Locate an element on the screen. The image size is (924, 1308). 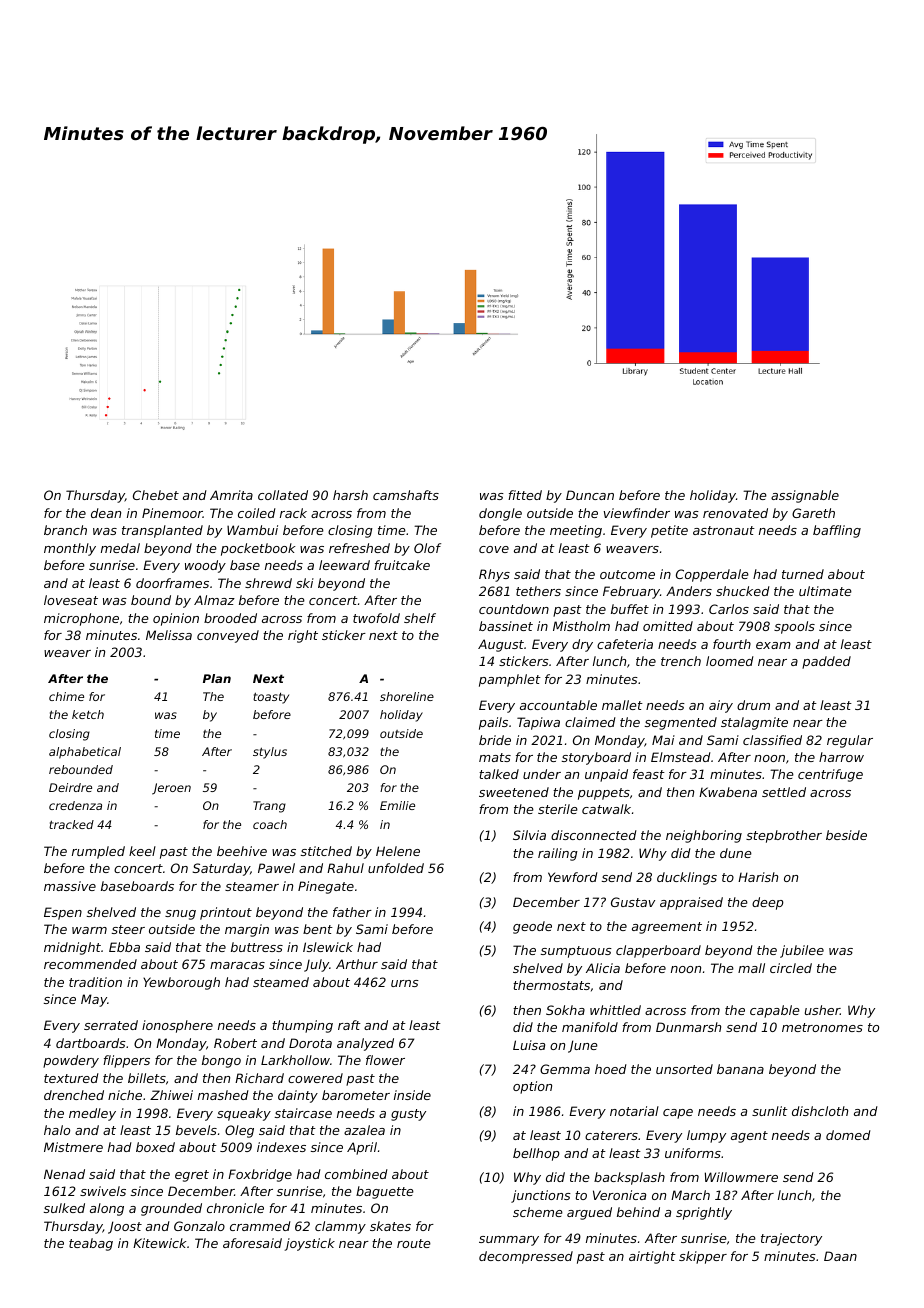
pails is located at coordinates (493, 723).
